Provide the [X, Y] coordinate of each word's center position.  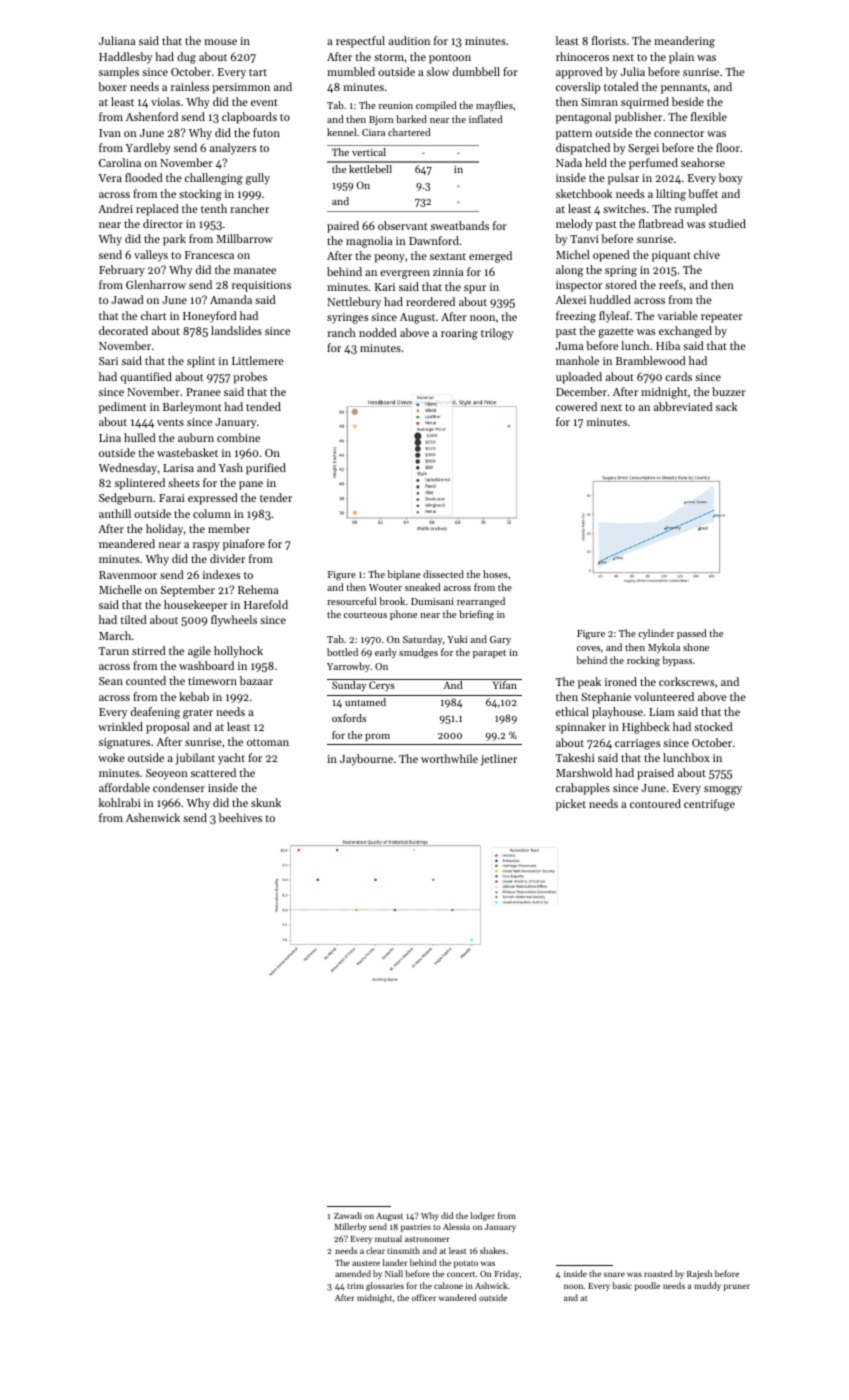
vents [170, 422]
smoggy [723, 790]
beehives [240, 817]
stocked [713, 726]
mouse [220, 42]
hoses [495, 574]
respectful [360, 42]
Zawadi [348, 1215]
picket [571, 805]
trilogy [497, 334]
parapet [489, 654]
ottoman [268, 742]
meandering [684, 42]
